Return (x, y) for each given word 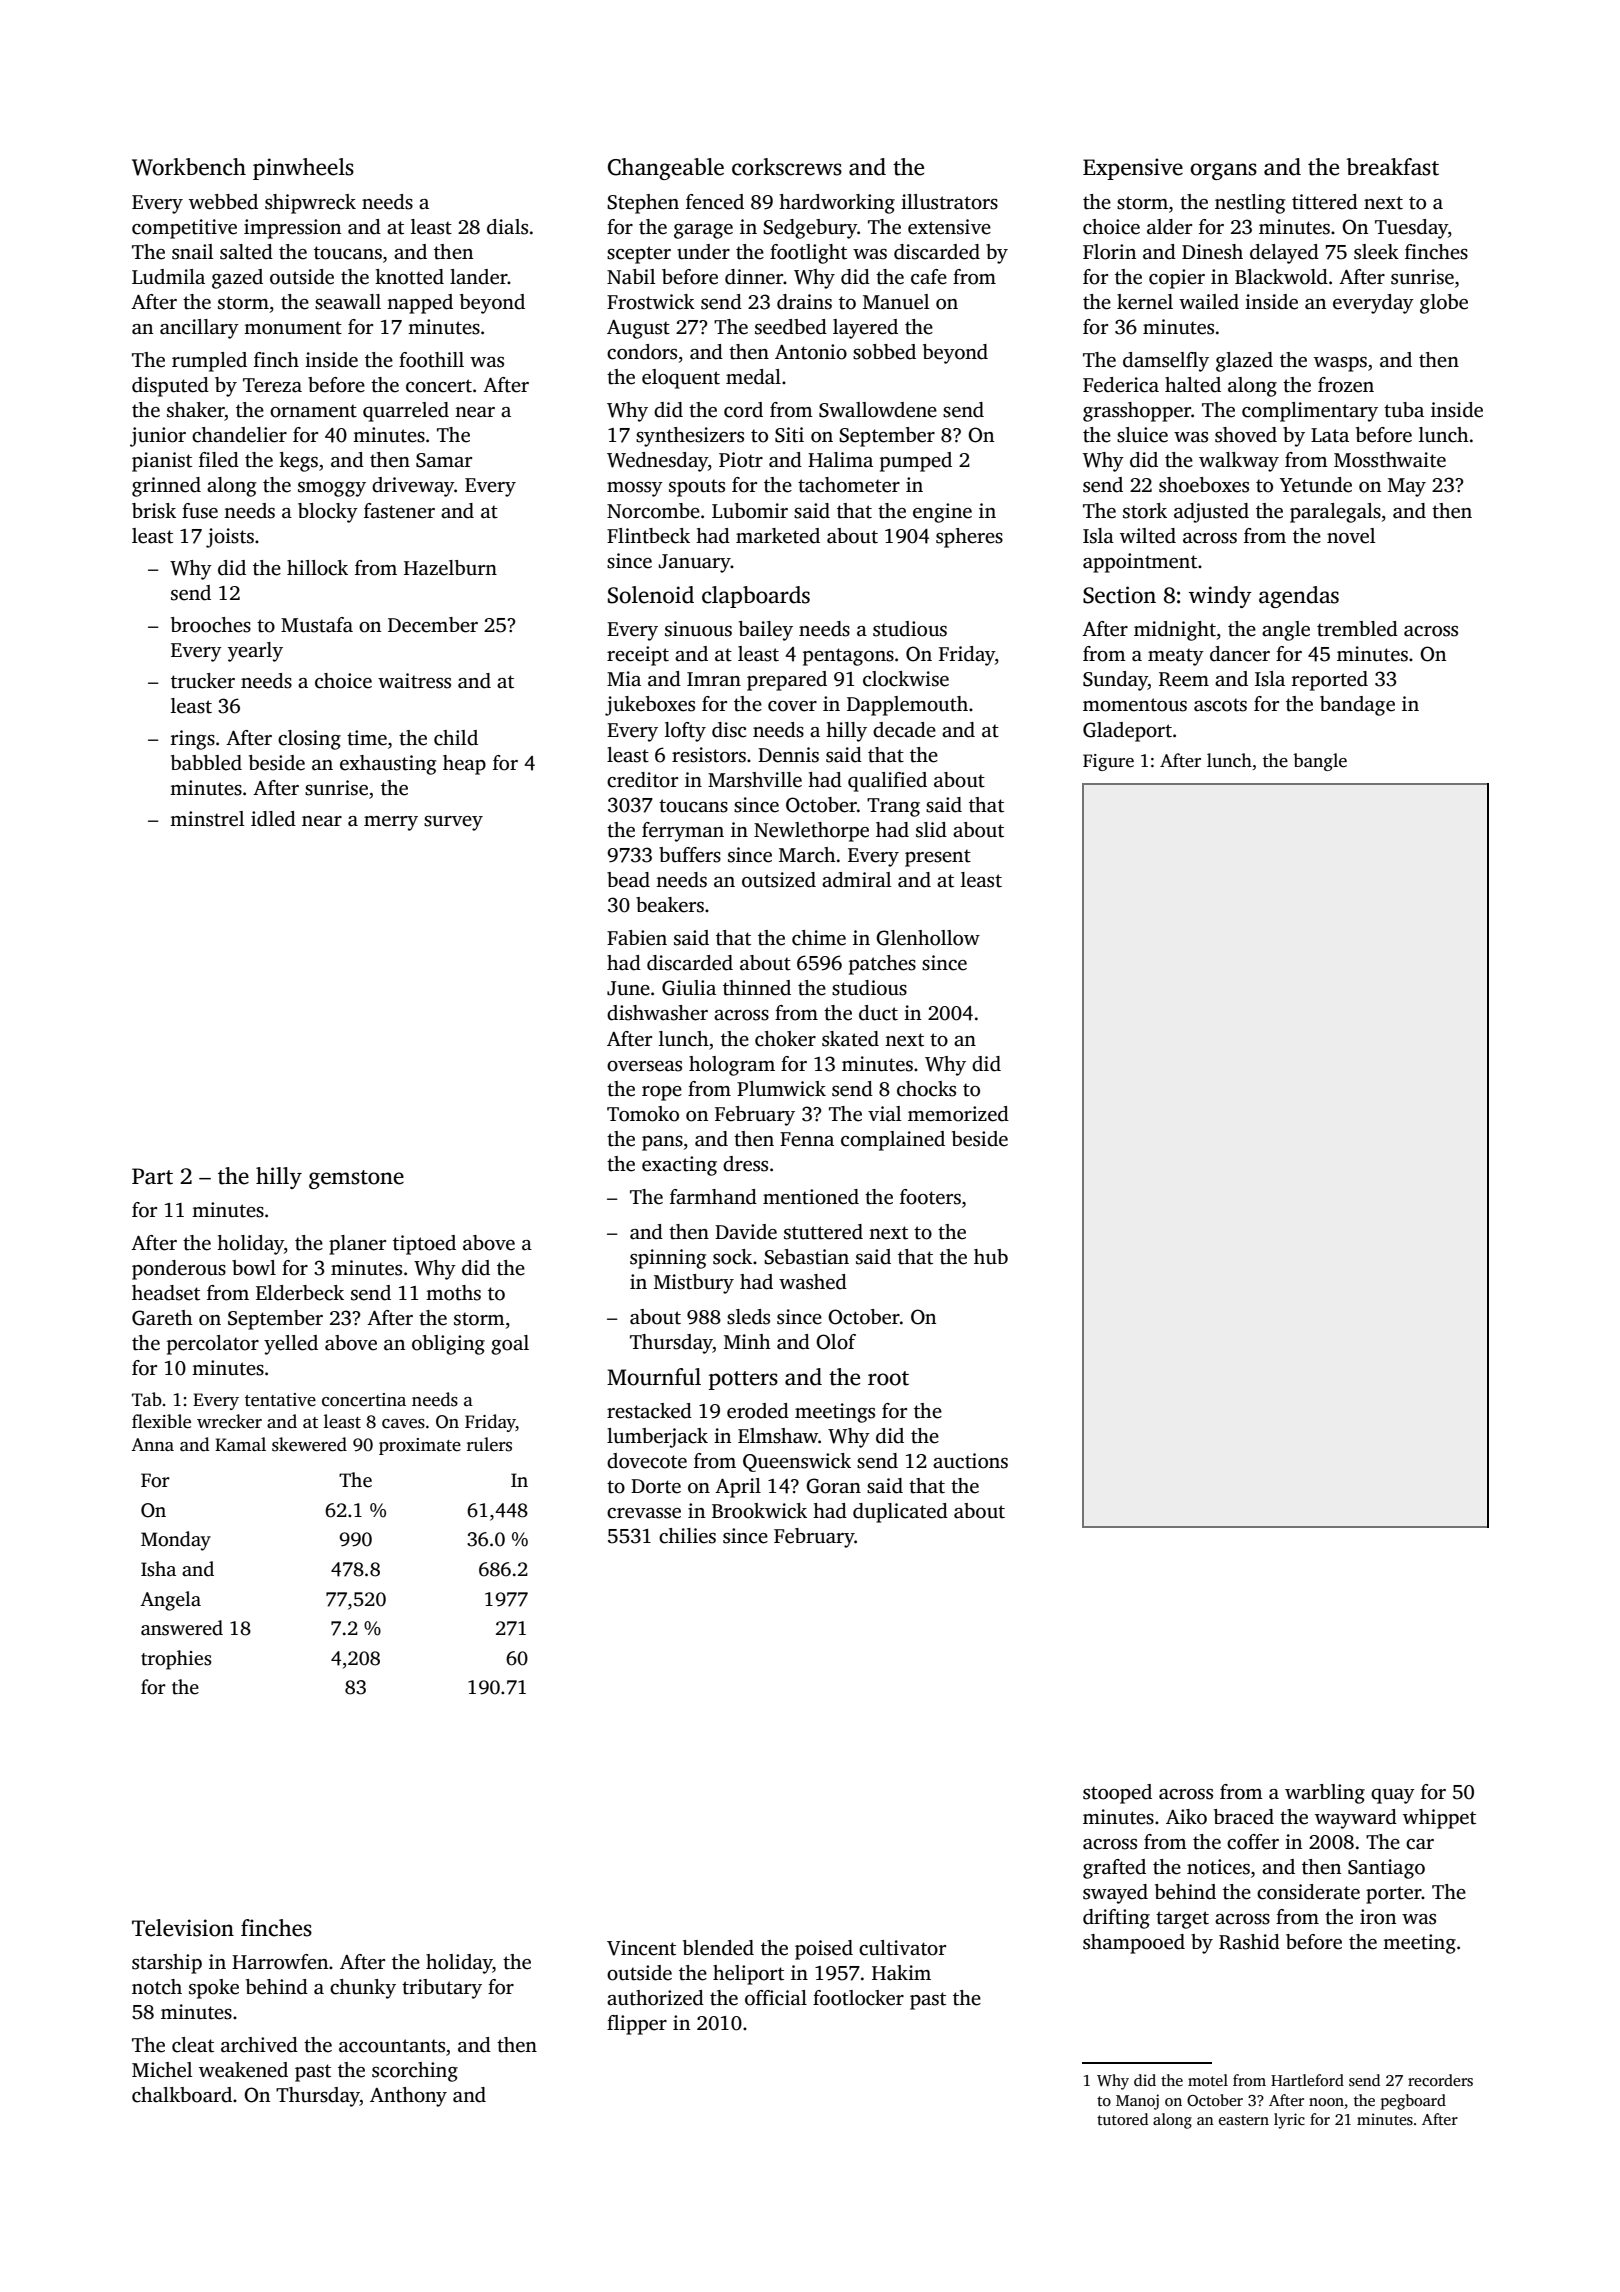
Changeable (666, 169)
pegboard (1413, 2102)
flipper (637, 2025)
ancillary (199, 329)
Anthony (408, 2097)
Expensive (1133, 169)
